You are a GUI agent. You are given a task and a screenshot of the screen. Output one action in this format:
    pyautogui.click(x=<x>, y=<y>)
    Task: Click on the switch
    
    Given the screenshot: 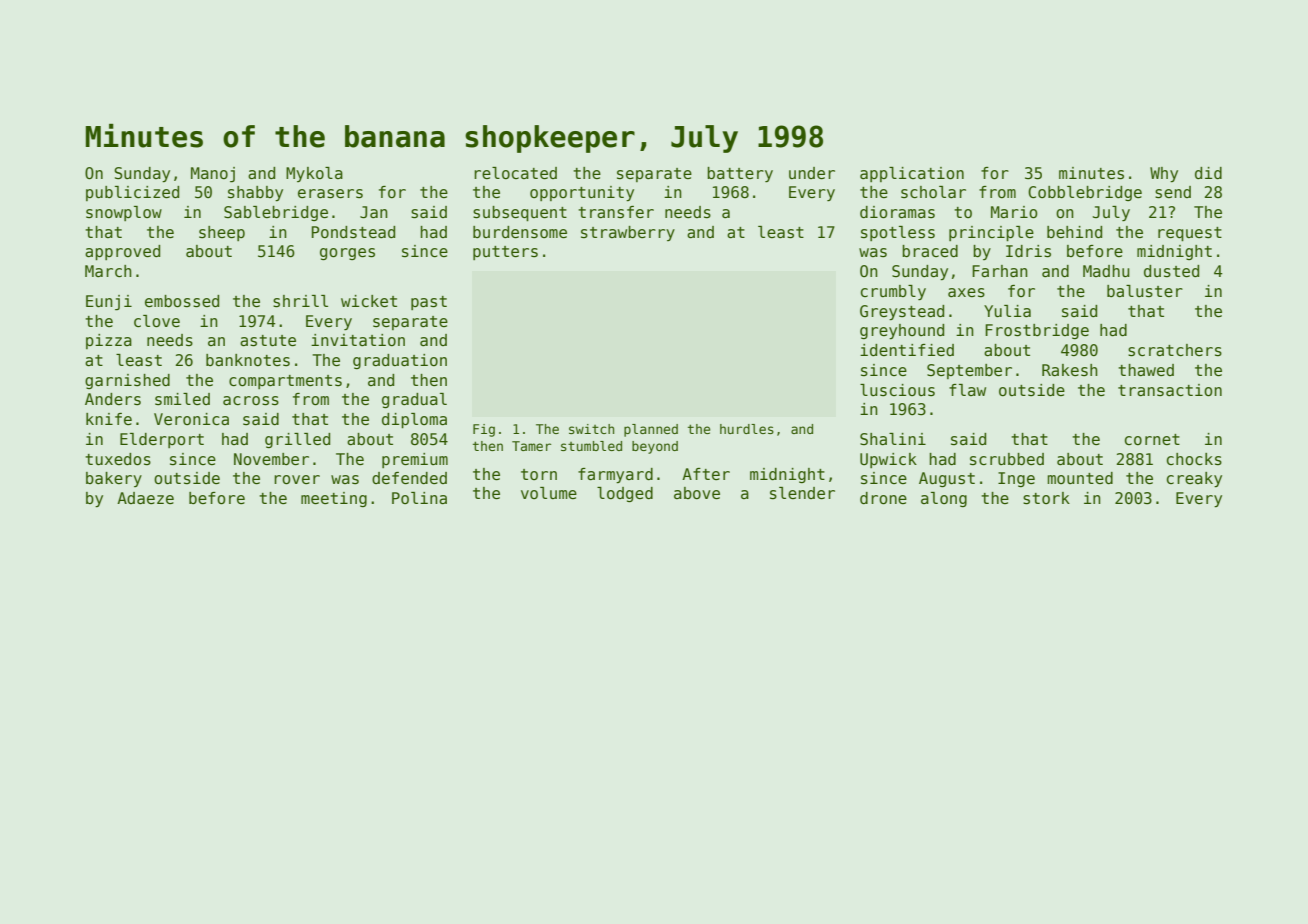 What is the action you would take?
    pyautogui.click(x=591, y=429)
